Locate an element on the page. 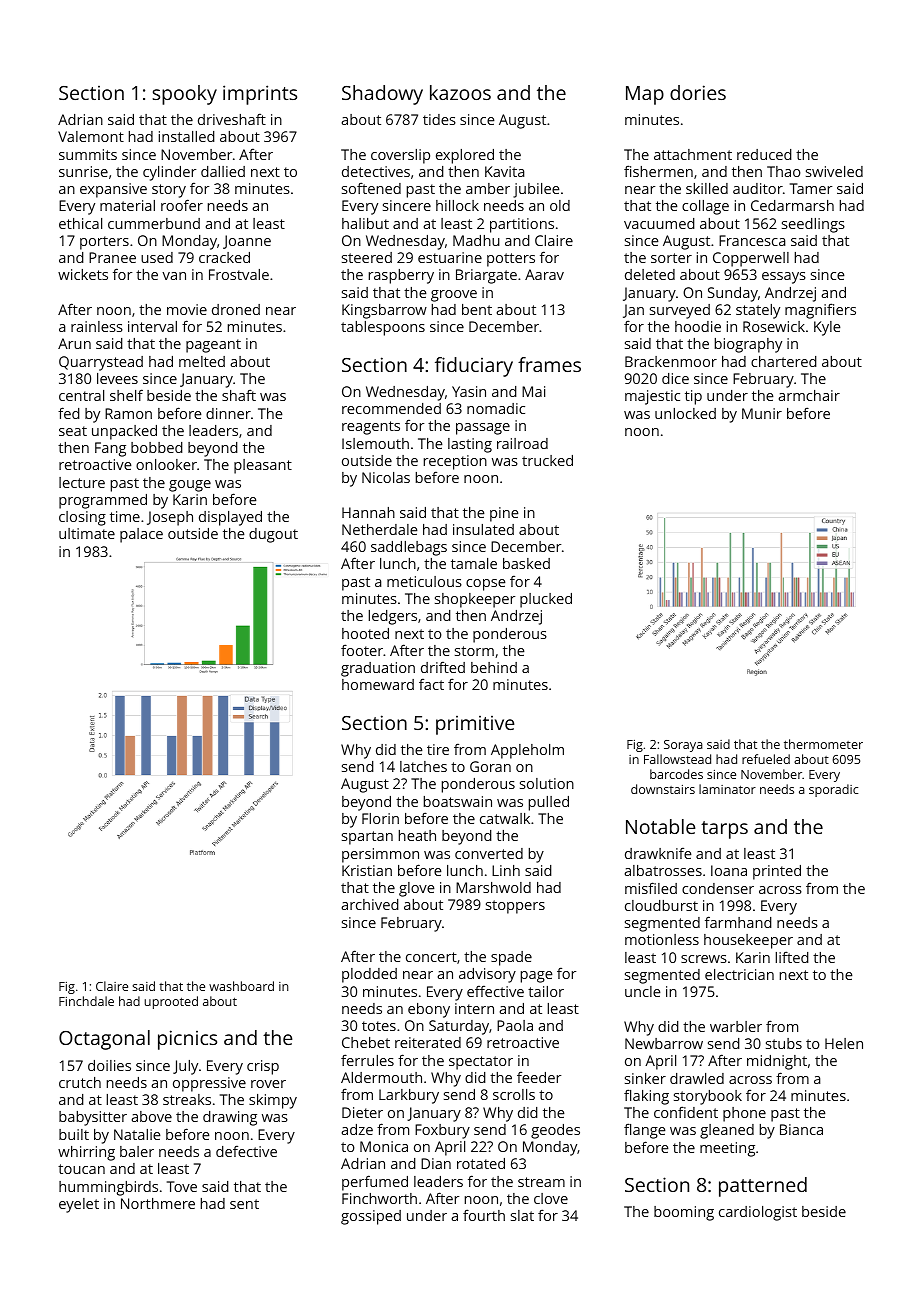 This page has width=924, height=1308. Helen is located at coordinates (844, 1043).
